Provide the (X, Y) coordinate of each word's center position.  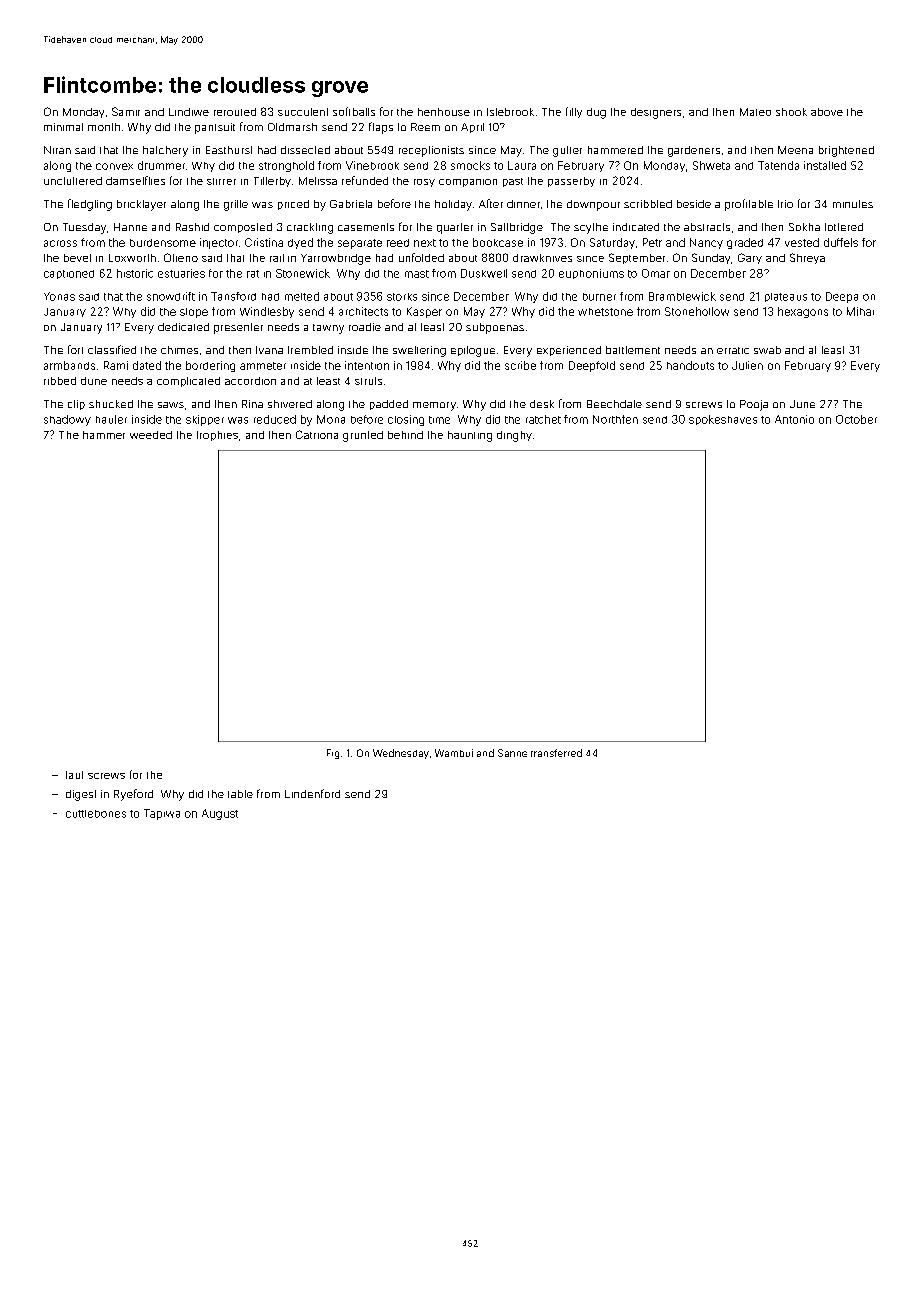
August (220, 814)
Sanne (512, 753)
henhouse (444, 112)
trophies (217, 436)
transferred (556, 753)
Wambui (454, 753)
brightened (846, 151)
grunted (363, 436)
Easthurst (229, 150)
